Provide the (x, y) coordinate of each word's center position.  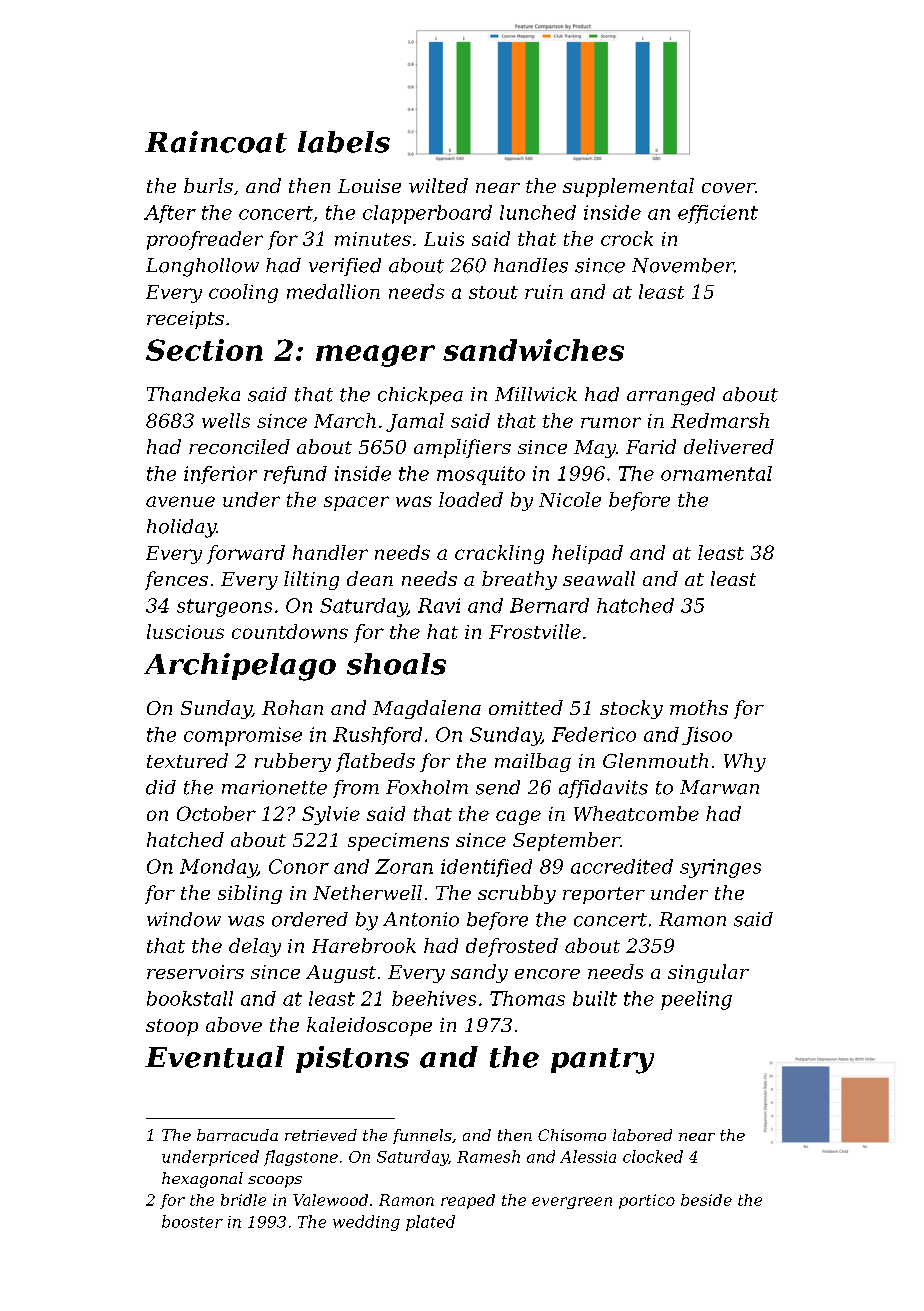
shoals (396, 664)
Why (745, 762)
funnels (422, 1136)
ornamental (716, 473)
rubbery (293, 762)
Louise (369, 186)
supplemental (628, 187)
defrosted (512, 947)
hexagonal (202, 1180)
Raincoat (216, 142)
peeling (696, 1000)
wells (226, 420)
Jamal (415, 422)
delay (255, 947)
